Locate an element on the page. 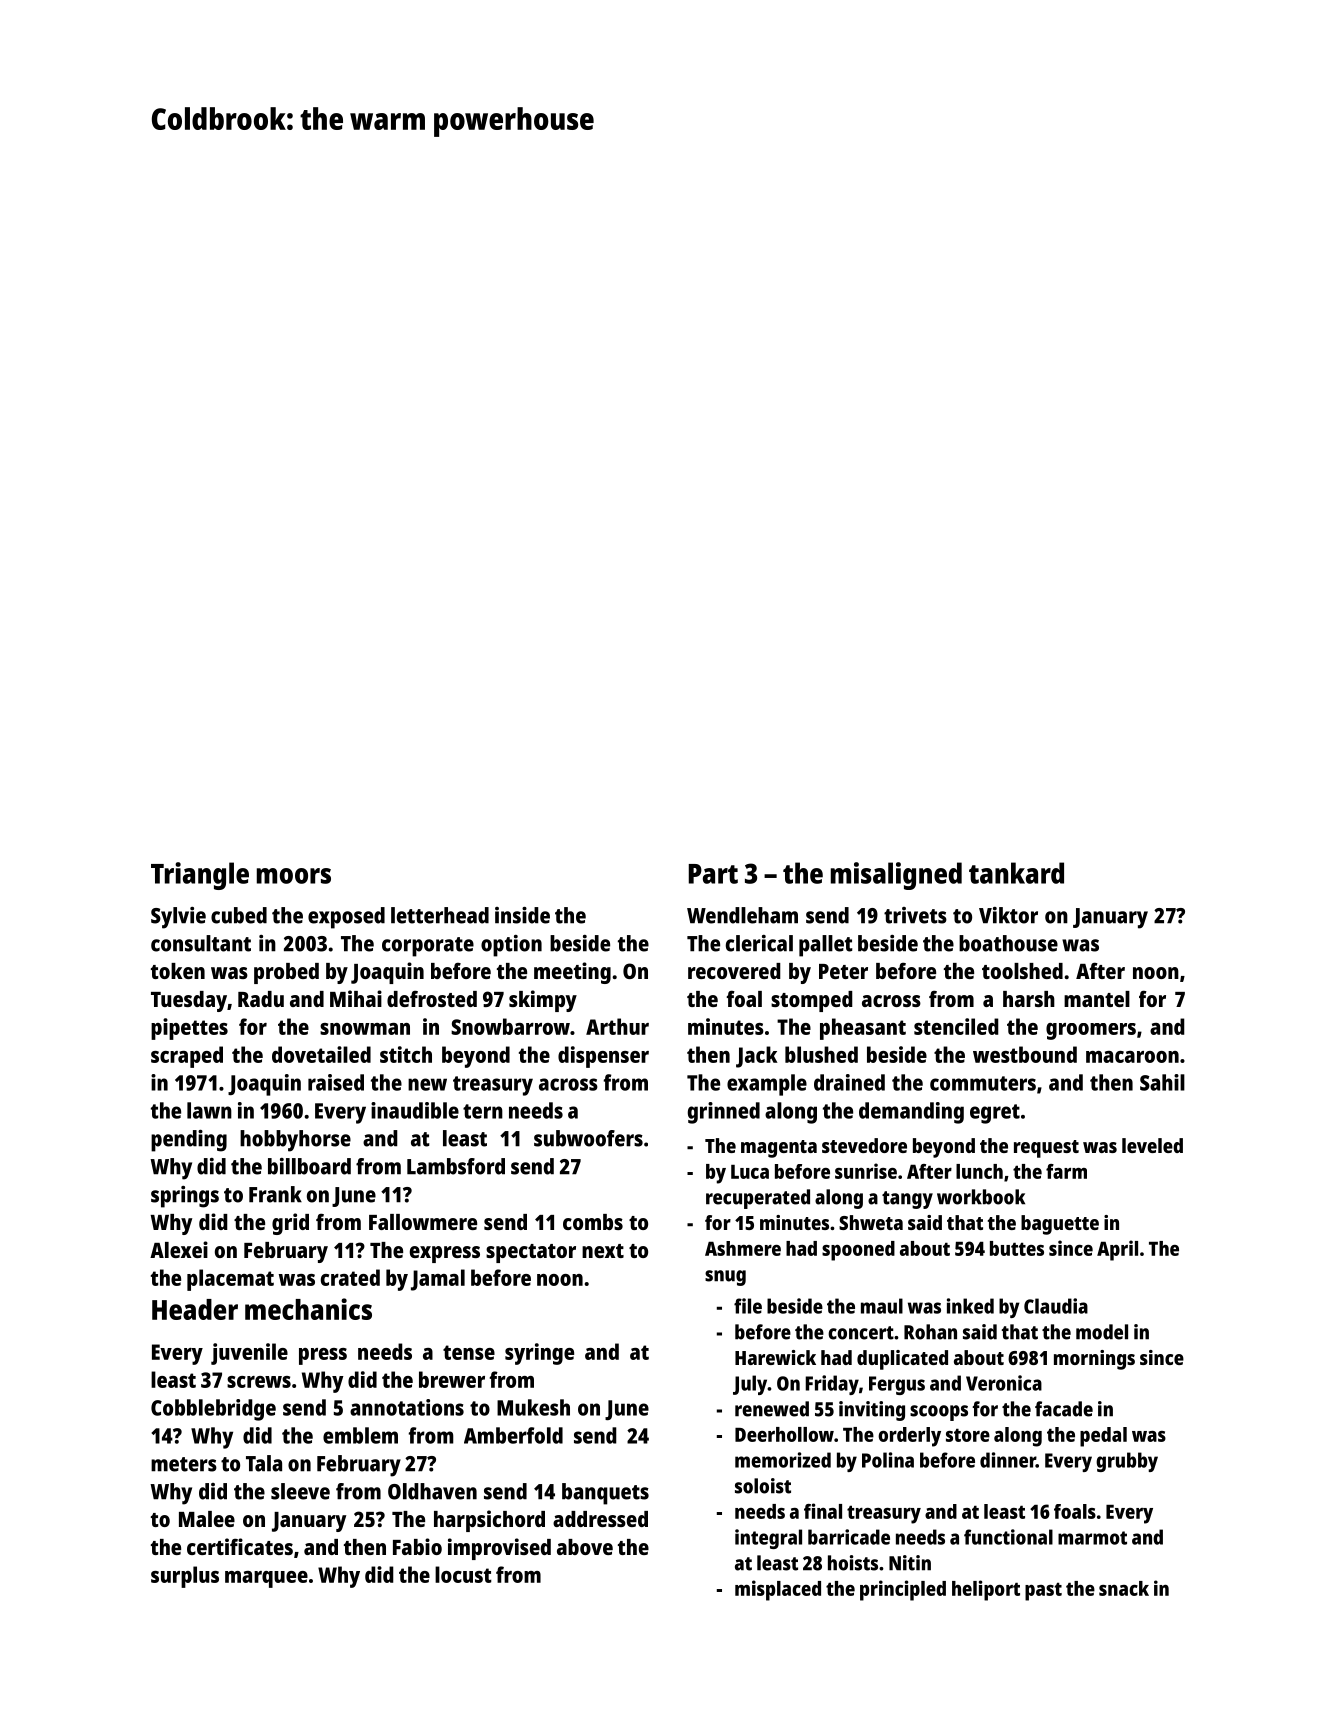 The image size is (1336, 1729). integral is located at coordinates (768, 1539).
